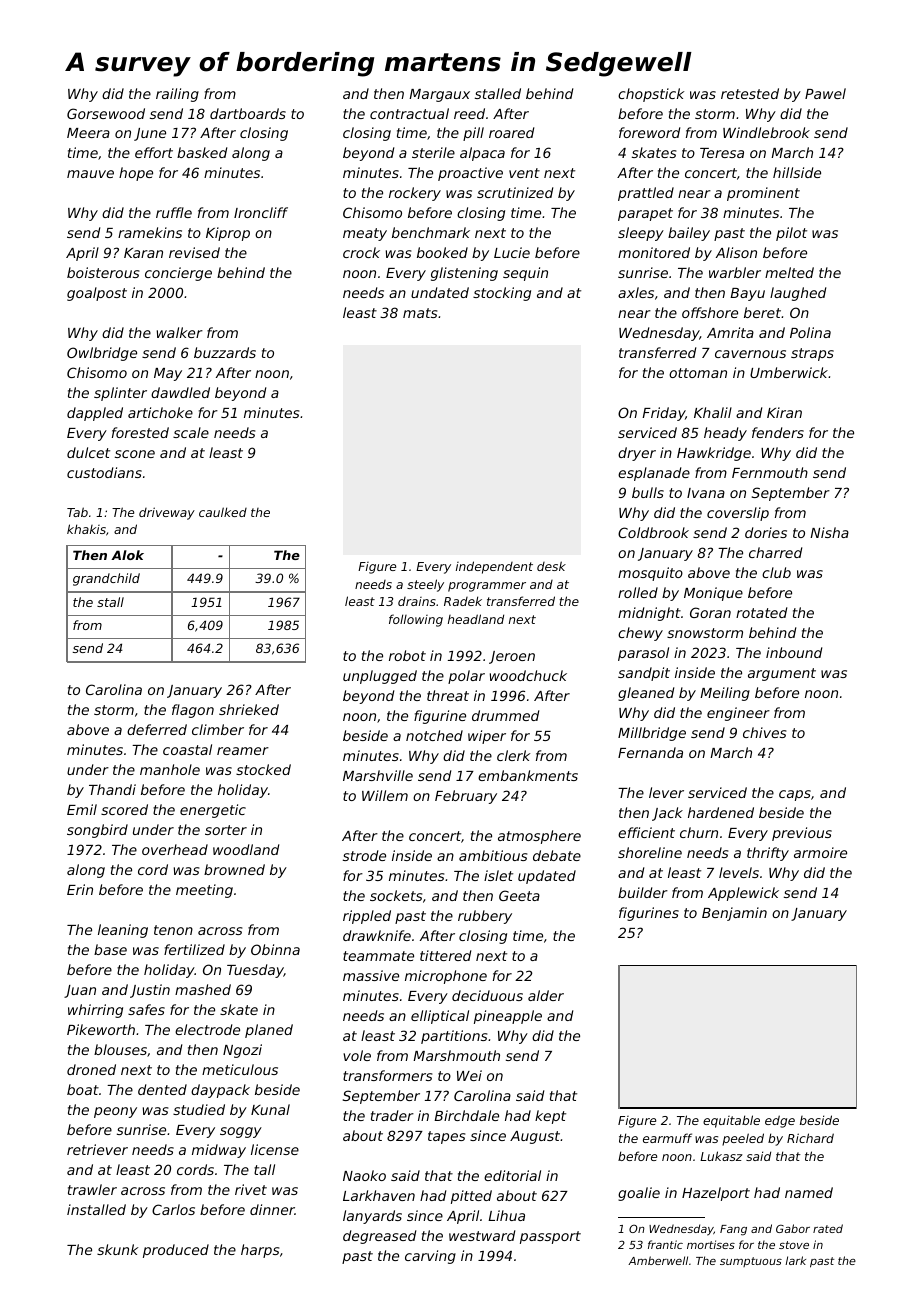 Image resolution: width=924 pixels, height=1308 pixels. What do you see at coordinates (539, 837) in the page?
I see `atmosphere` at bounding box center [539, 837].
